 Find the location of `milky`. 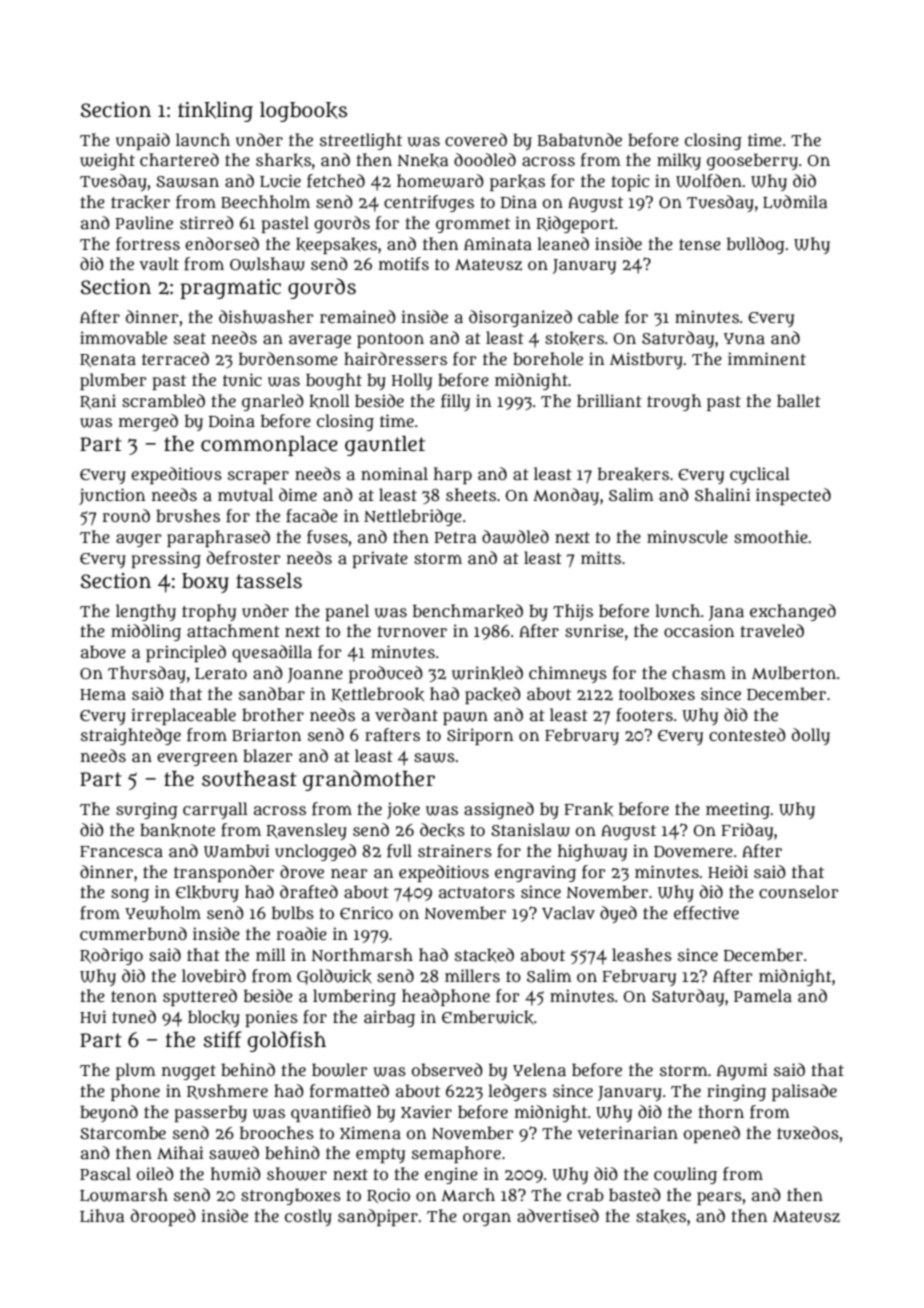

milky is located at coordinates (679, 161).
